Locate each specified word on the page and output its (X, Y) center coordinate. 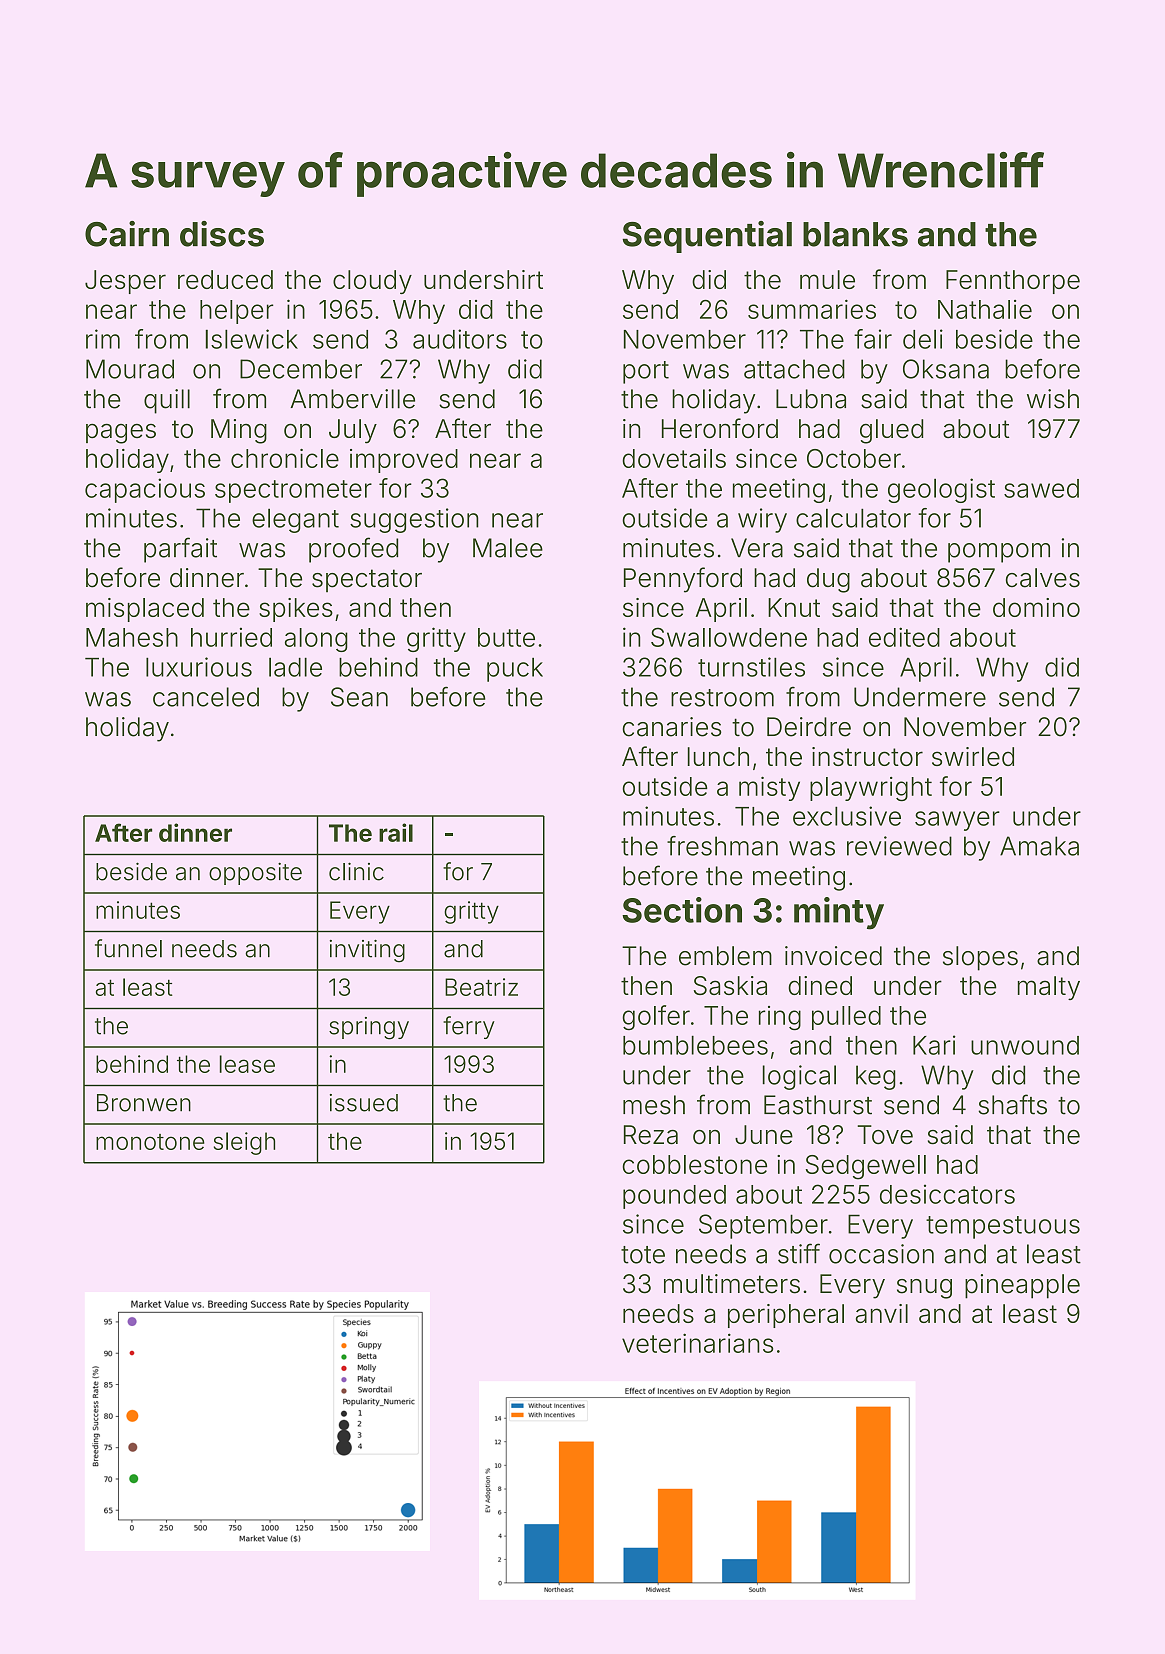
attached (794, 369)
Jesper (125, 282)
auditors (460, 339)
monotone (150, 1142)
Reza (651, 1135)
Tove (885, 1135)
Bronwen (144, 1103)
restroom (722, 698)
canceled (206, 697)
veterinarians (697, 1343)
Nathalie (985, 309)
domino (1036, 607)
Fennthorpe (1013, 282)
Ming (239, 431)
